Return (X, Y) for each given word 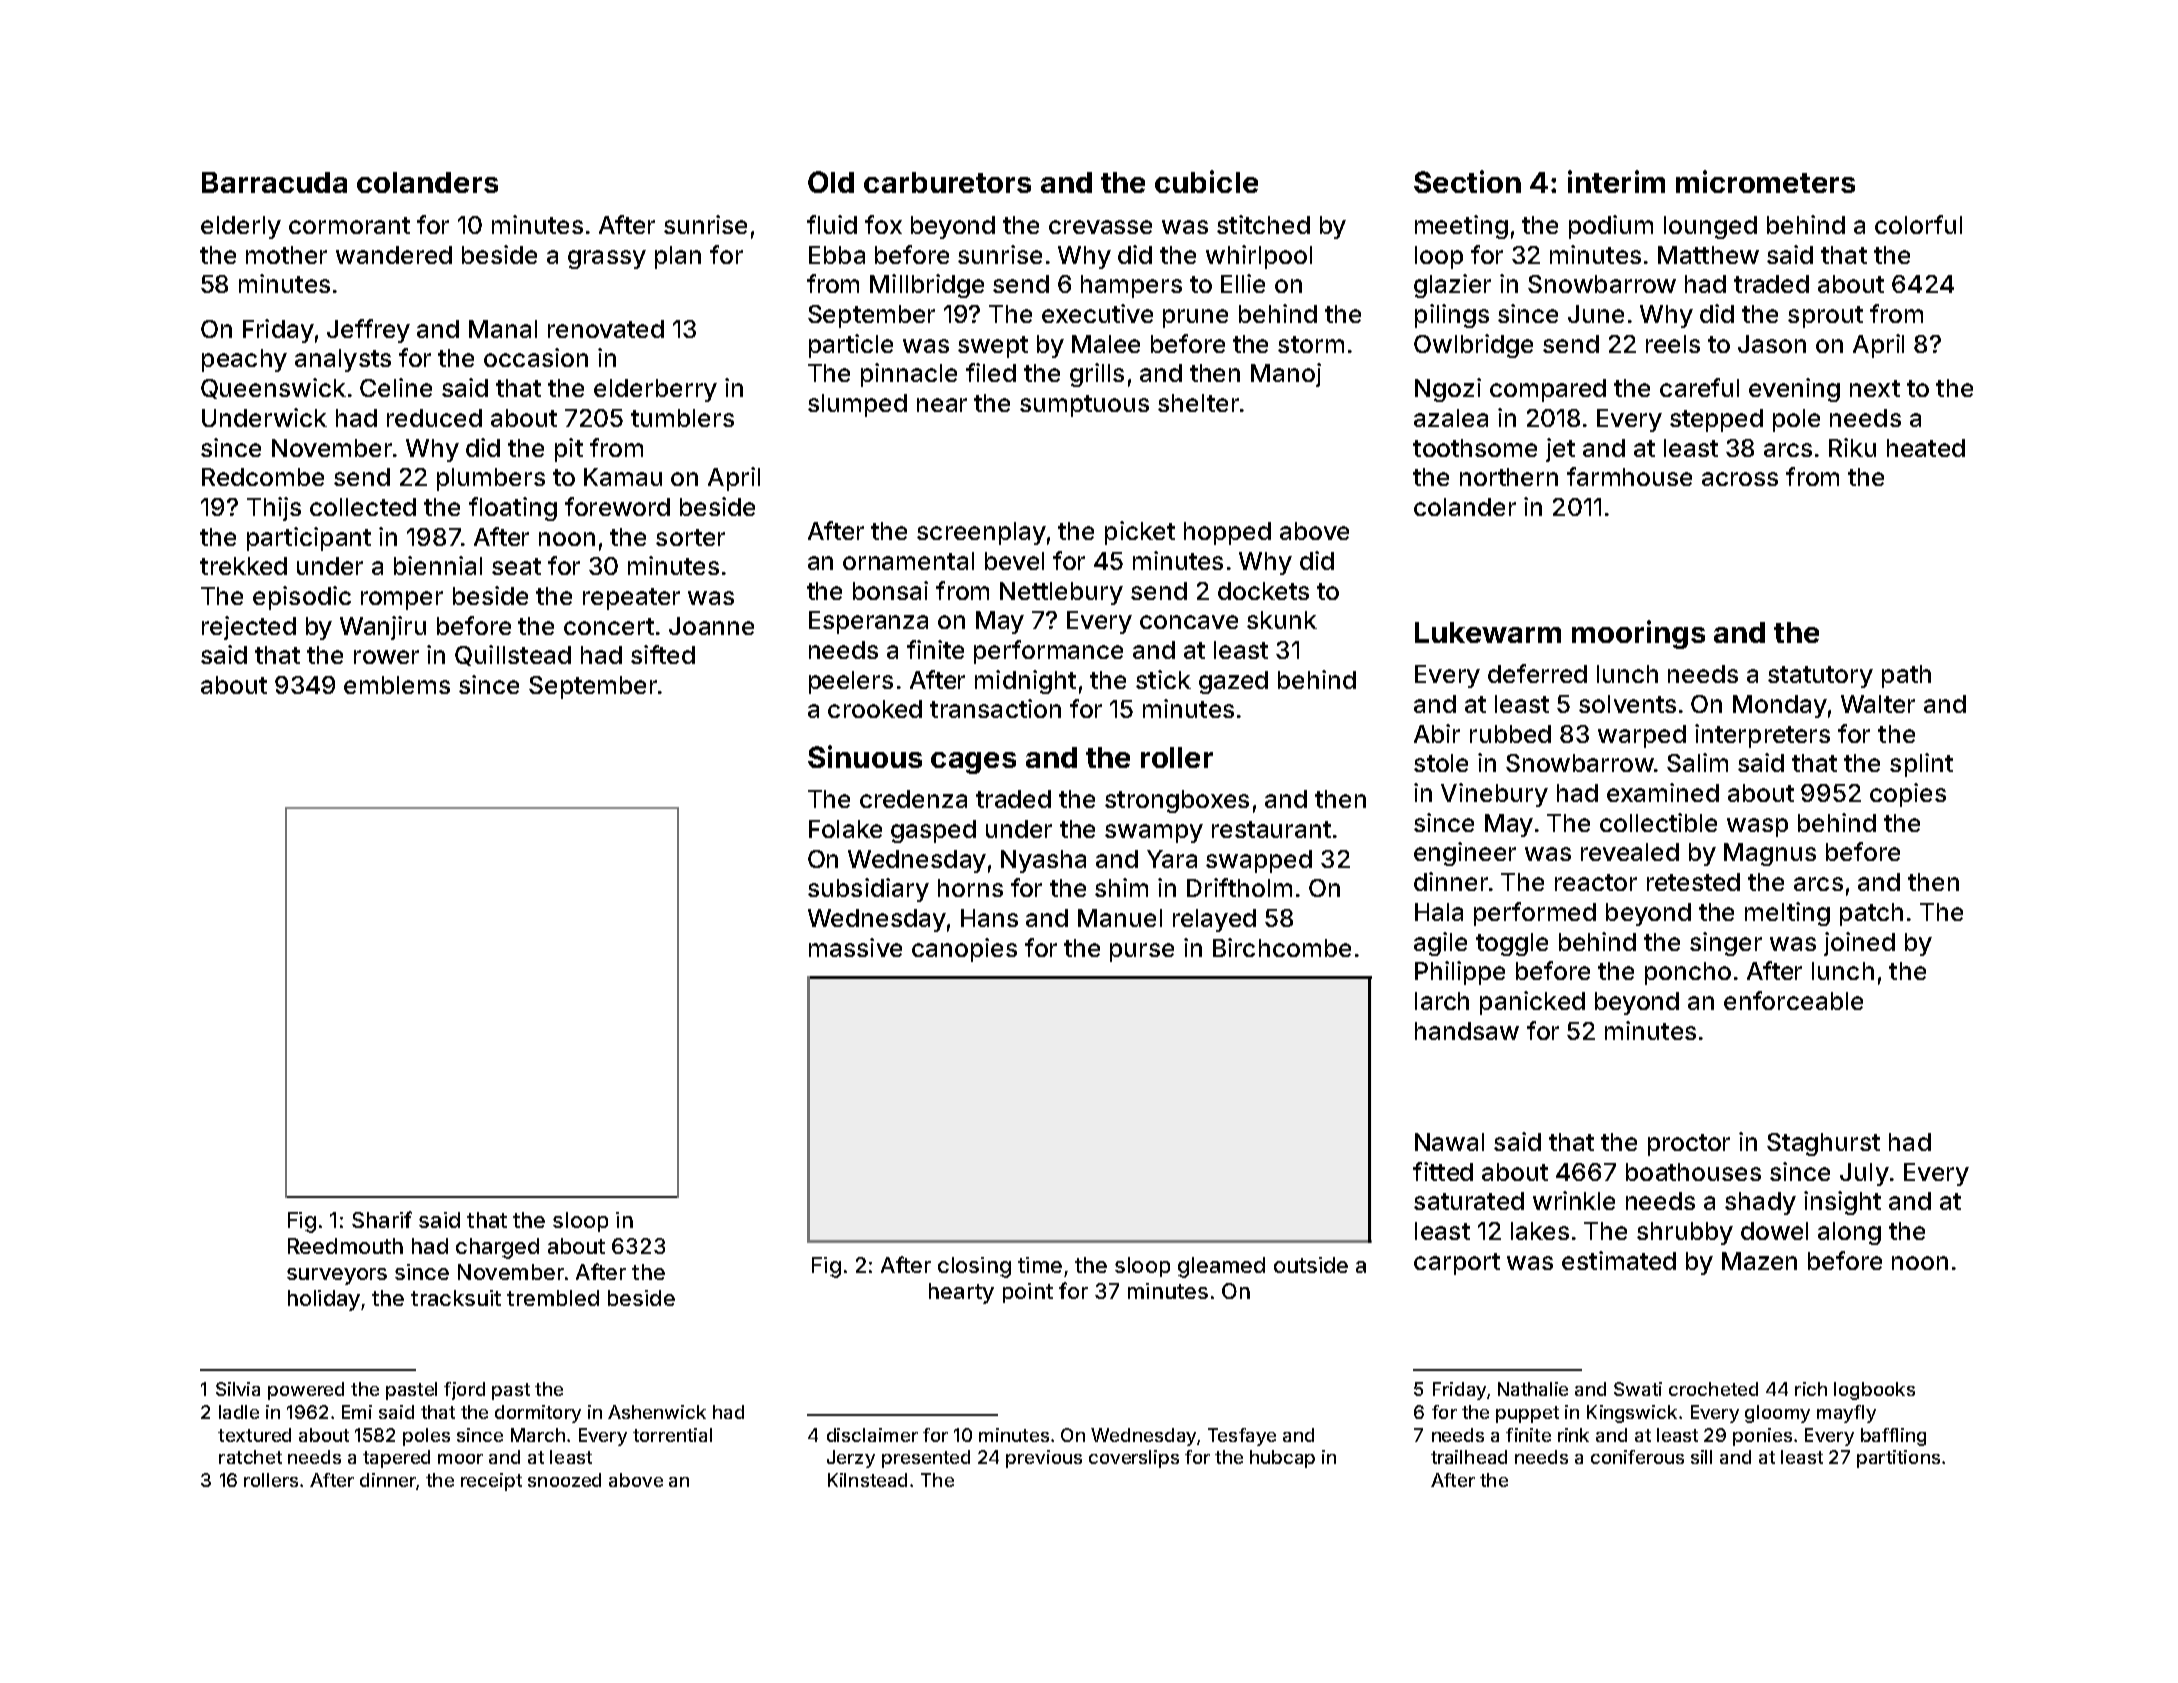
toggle (1512, 944)
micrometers (1765, 181)
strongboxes (1177, 801)
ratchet (250, 1457)
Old (831, 182)
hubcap (1282, 1459)
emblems (397, 685)
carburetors (947, 182)
